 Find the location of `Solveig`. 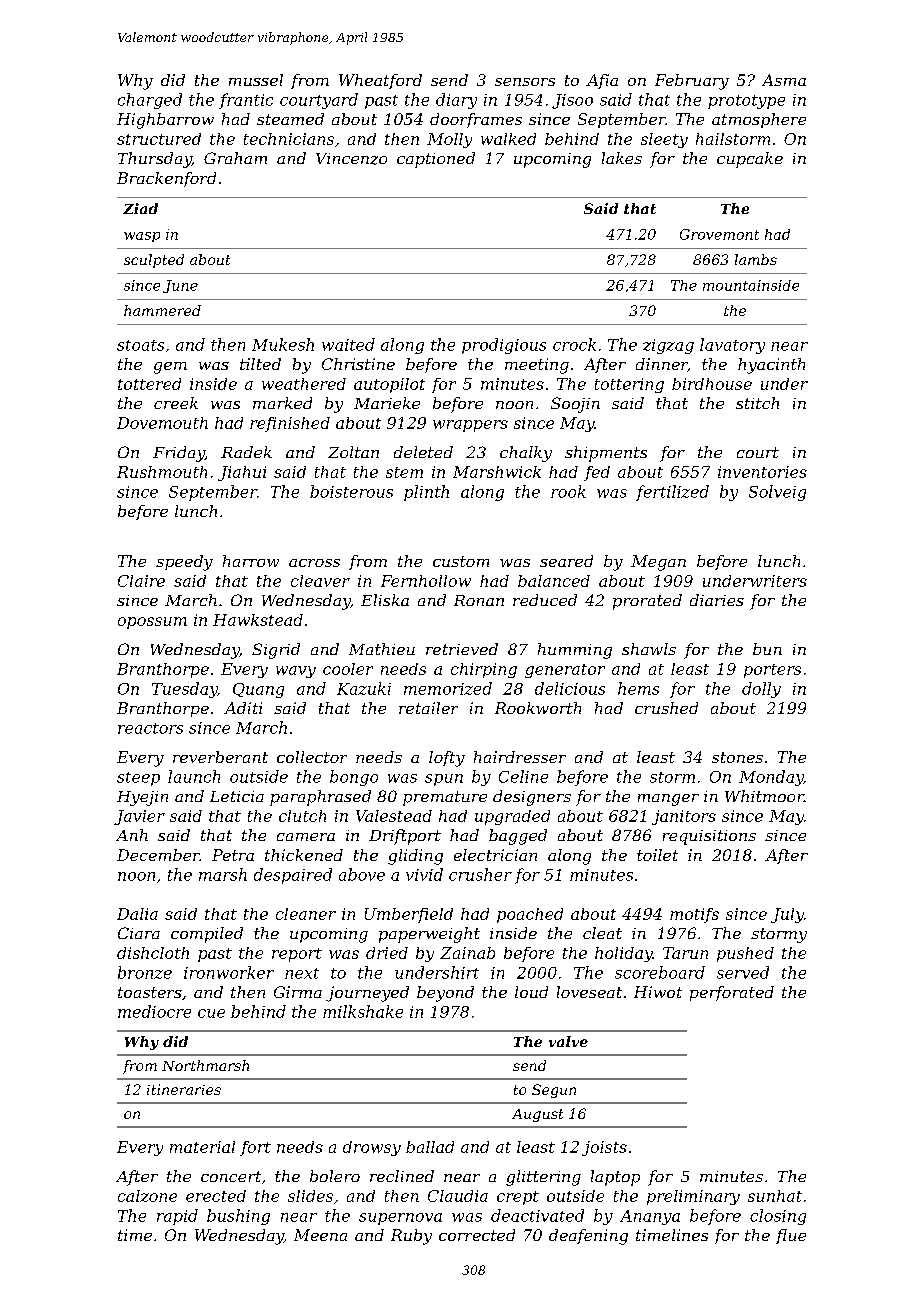

Solveig is located at coordinates (777, 493).
